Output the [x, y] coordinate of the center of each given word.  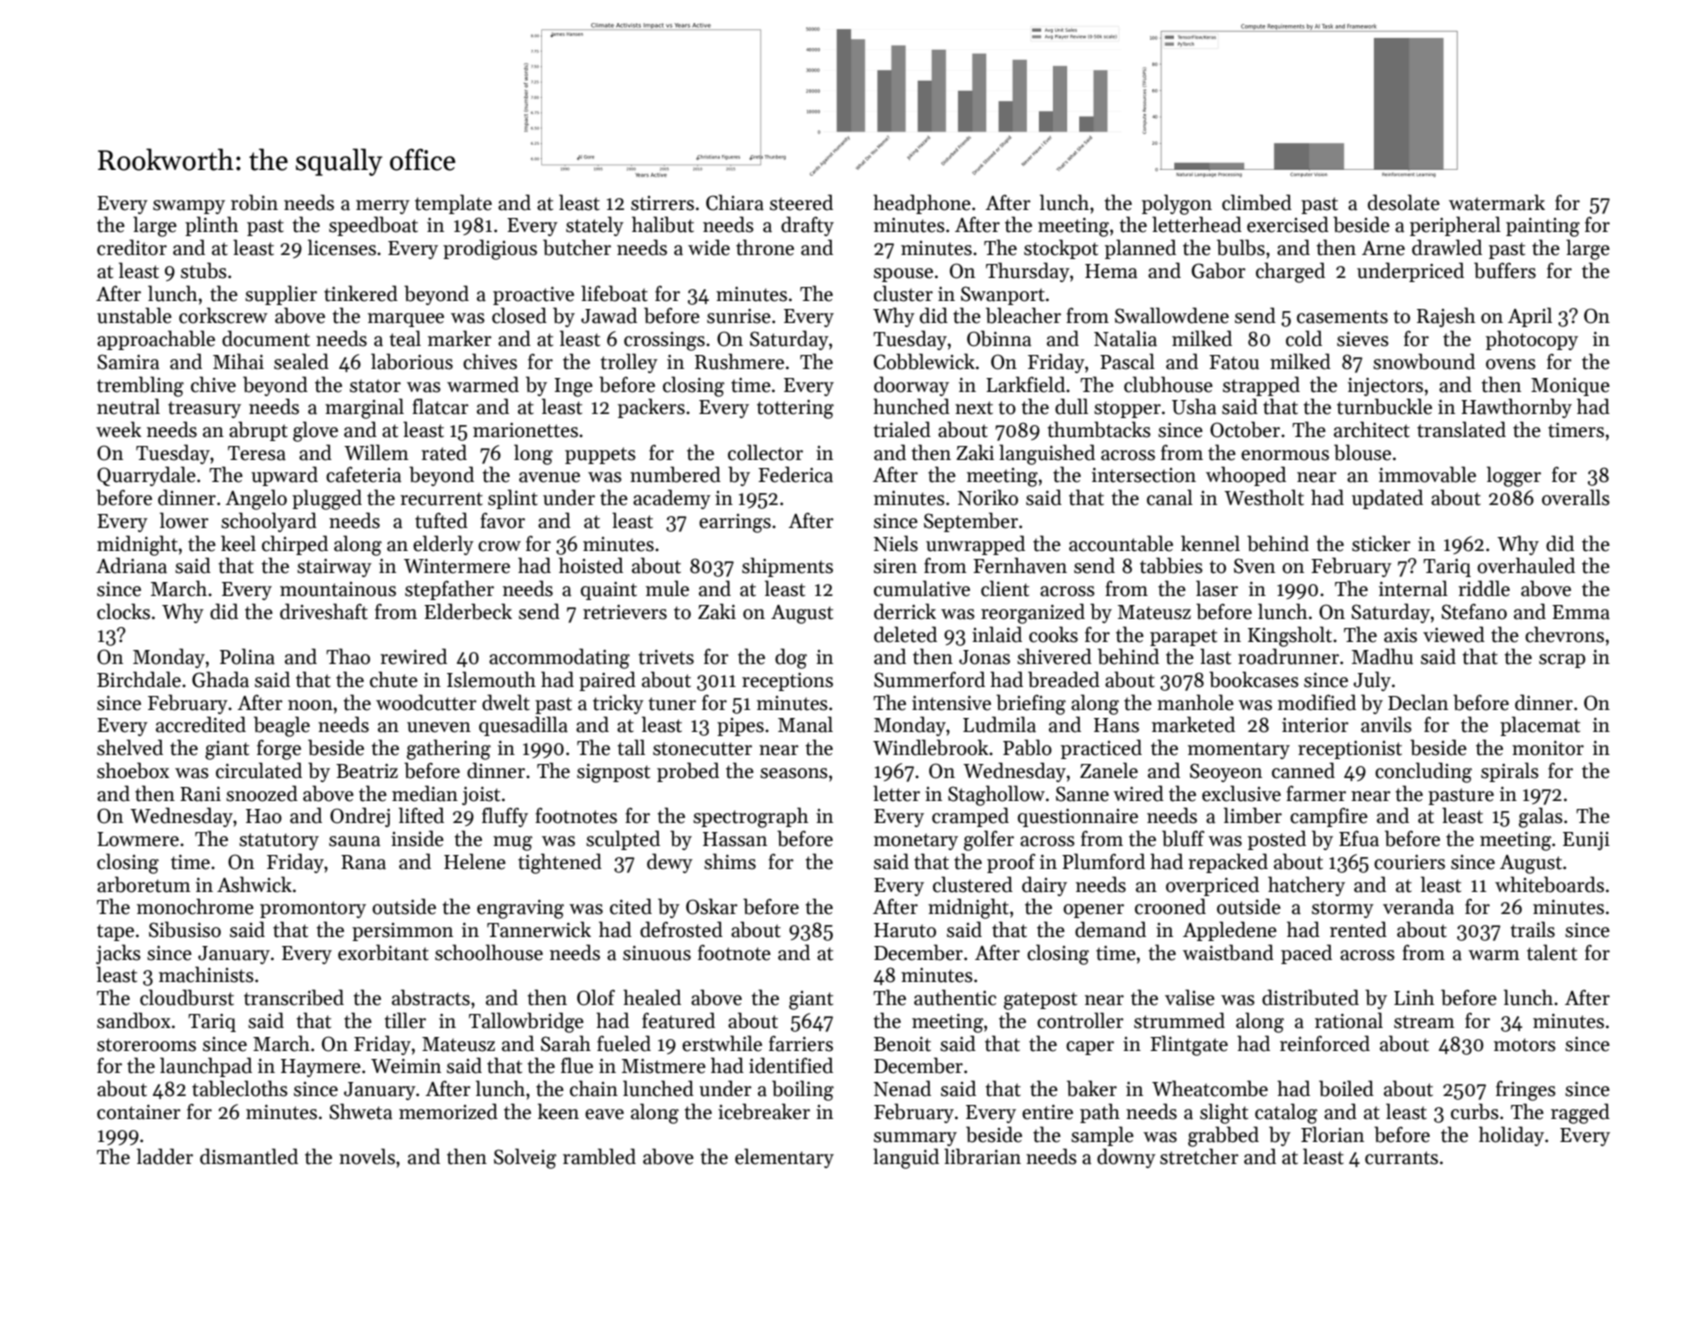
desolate [1404, 202]
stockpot [1061, 249]
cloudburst [187, 997]
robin [254, 202]
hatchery [1306, 886]
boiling [803, 1090]
